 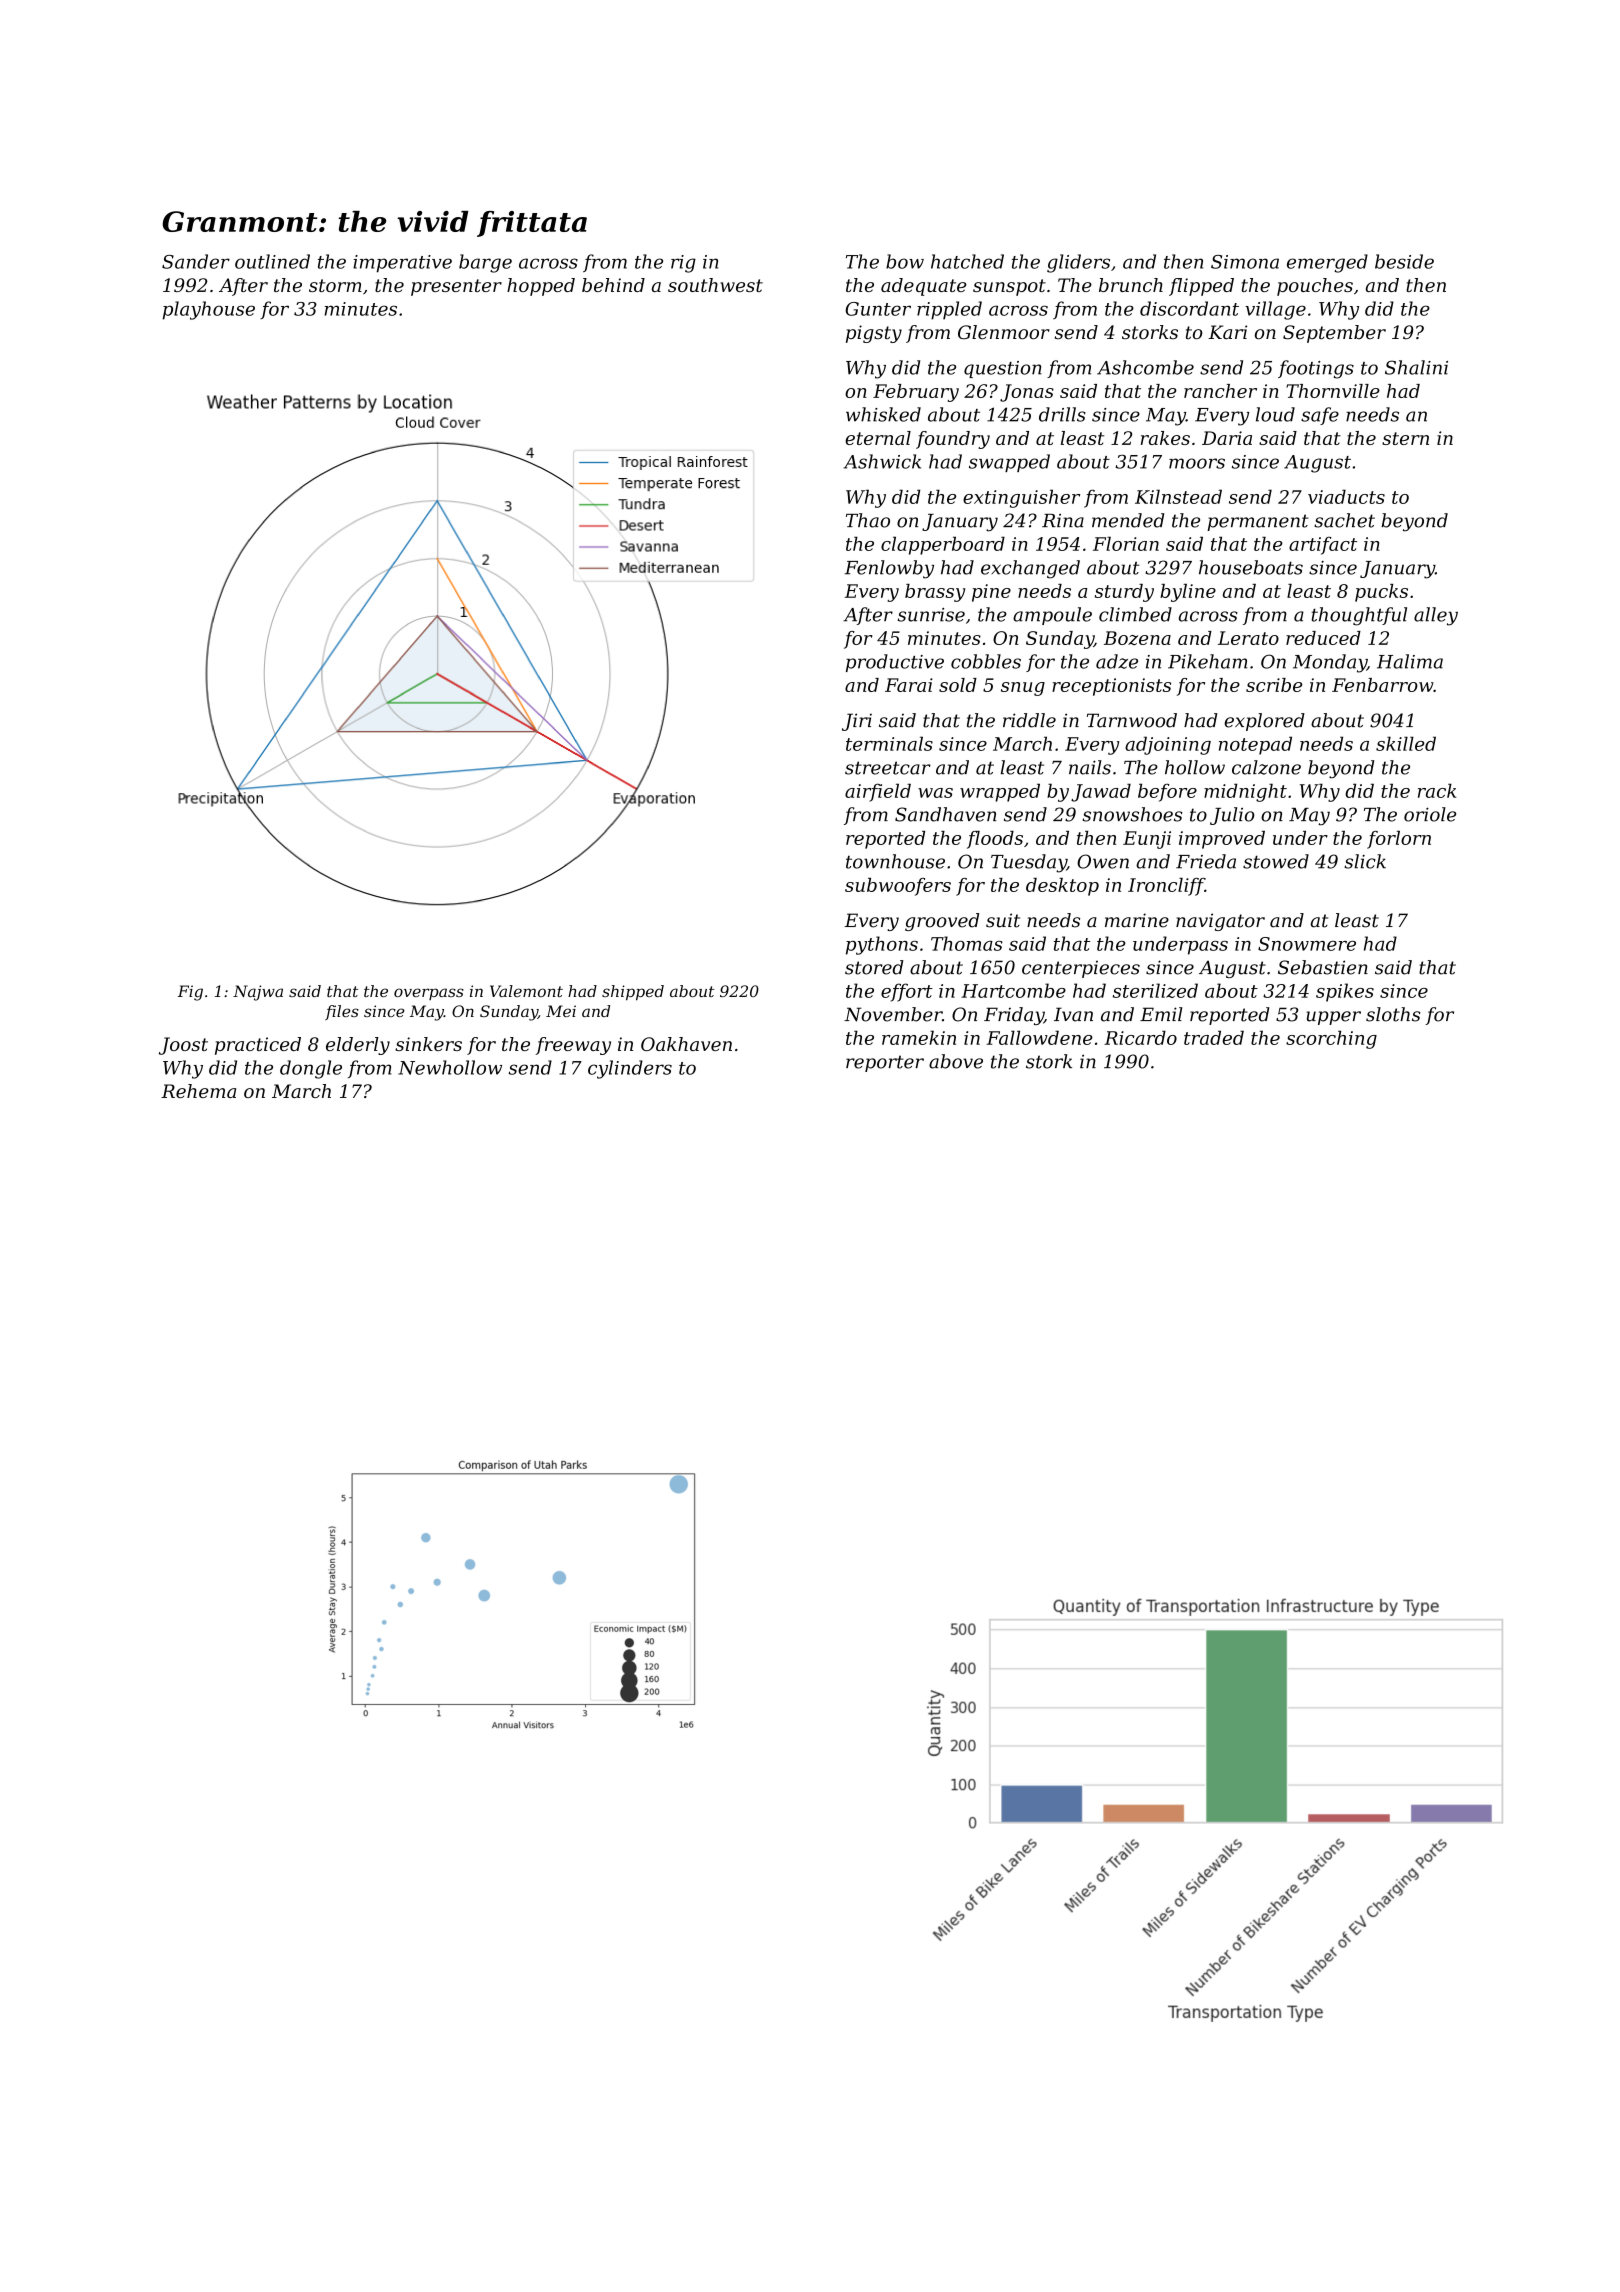 What do you see at coordinates (198, 1091) in the screenshot?
I see `Rehema` at bounding box center [198, 1091].
